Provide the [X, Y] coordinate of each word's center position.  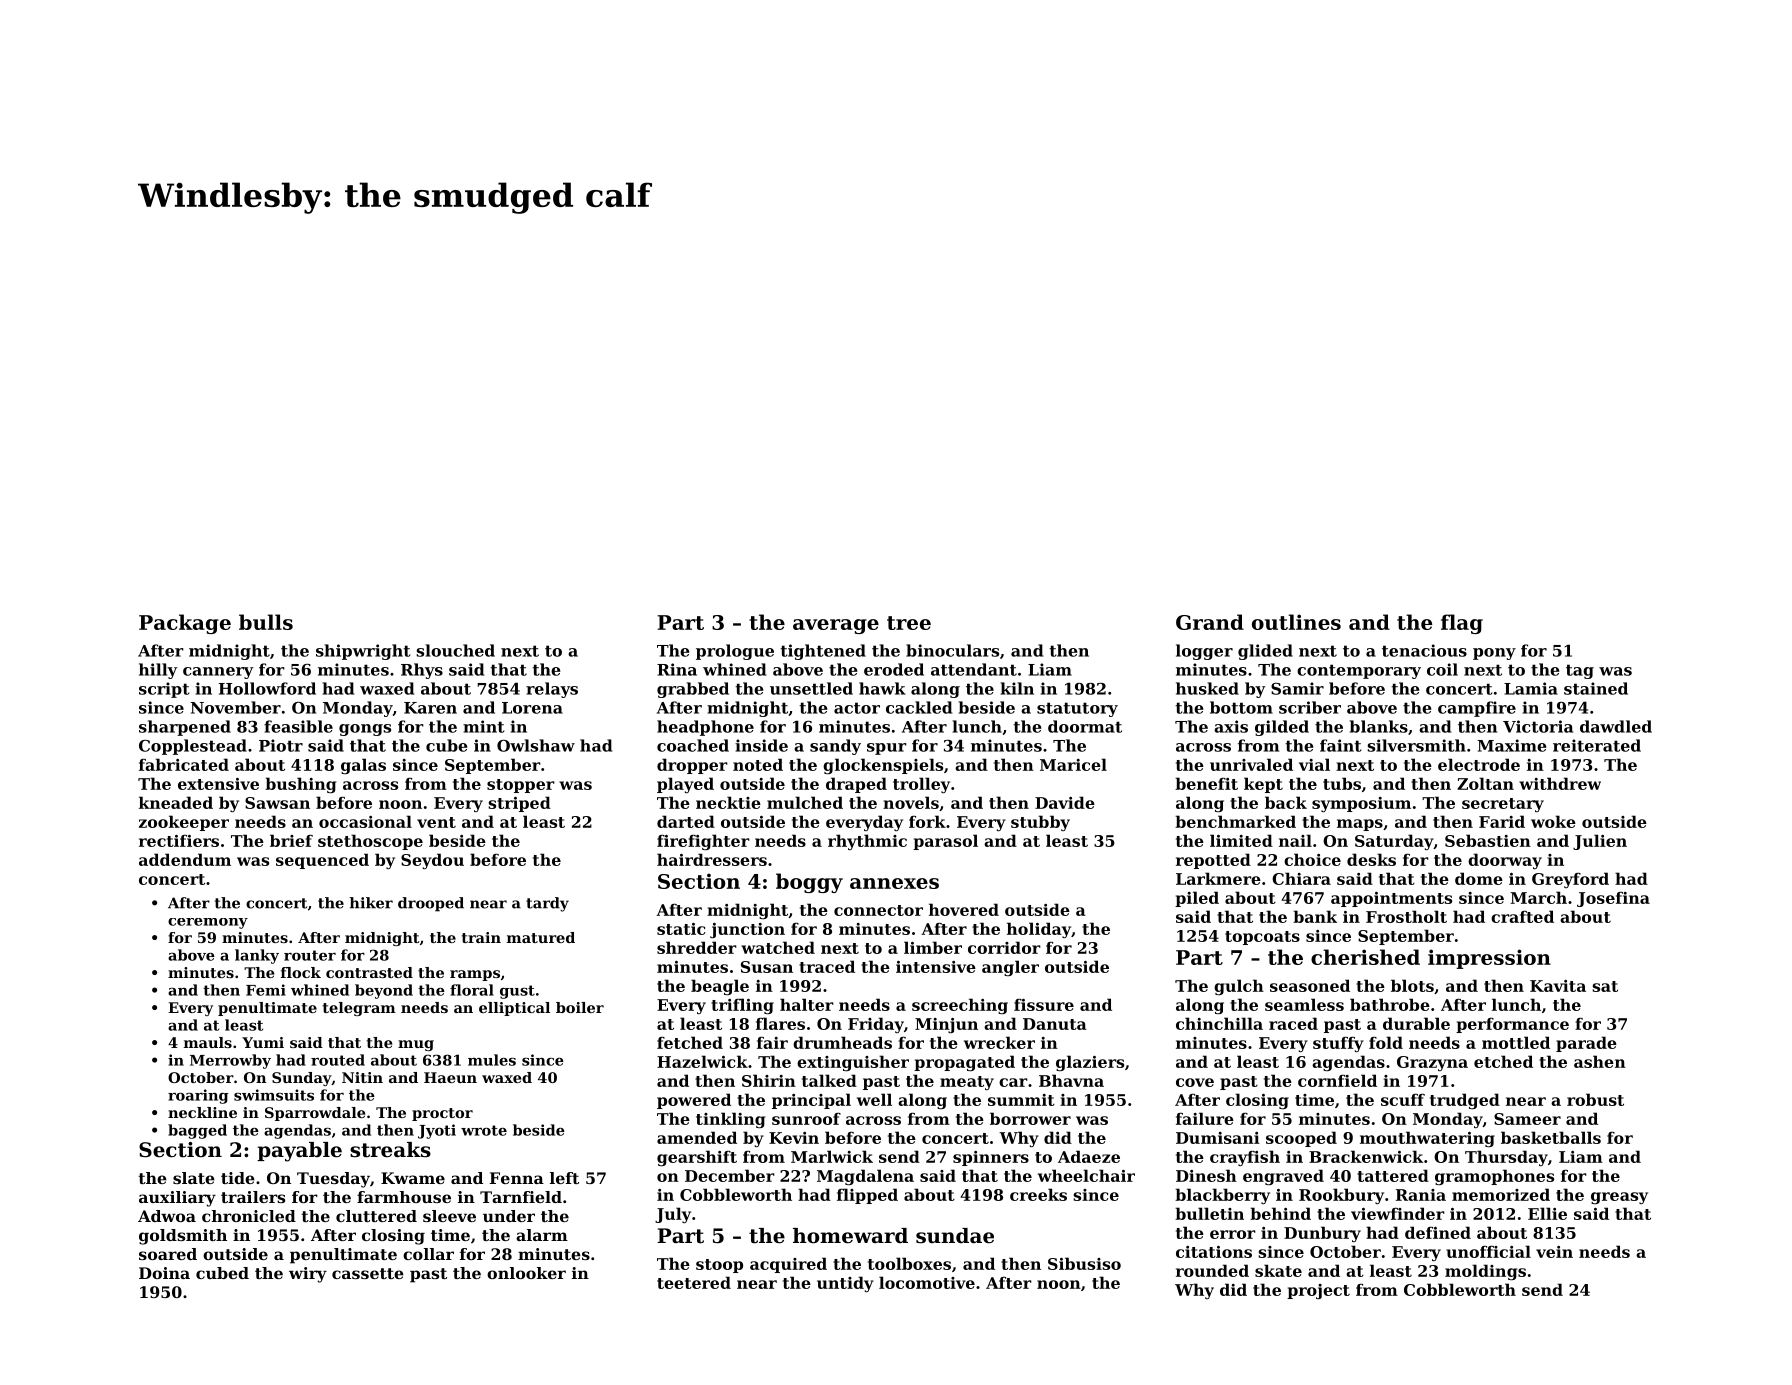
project [1318, 1291]
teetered [694, 1282]
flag [1462, 624]
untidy [845, 1284]
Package [185, 624]
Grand [1210, 622]
